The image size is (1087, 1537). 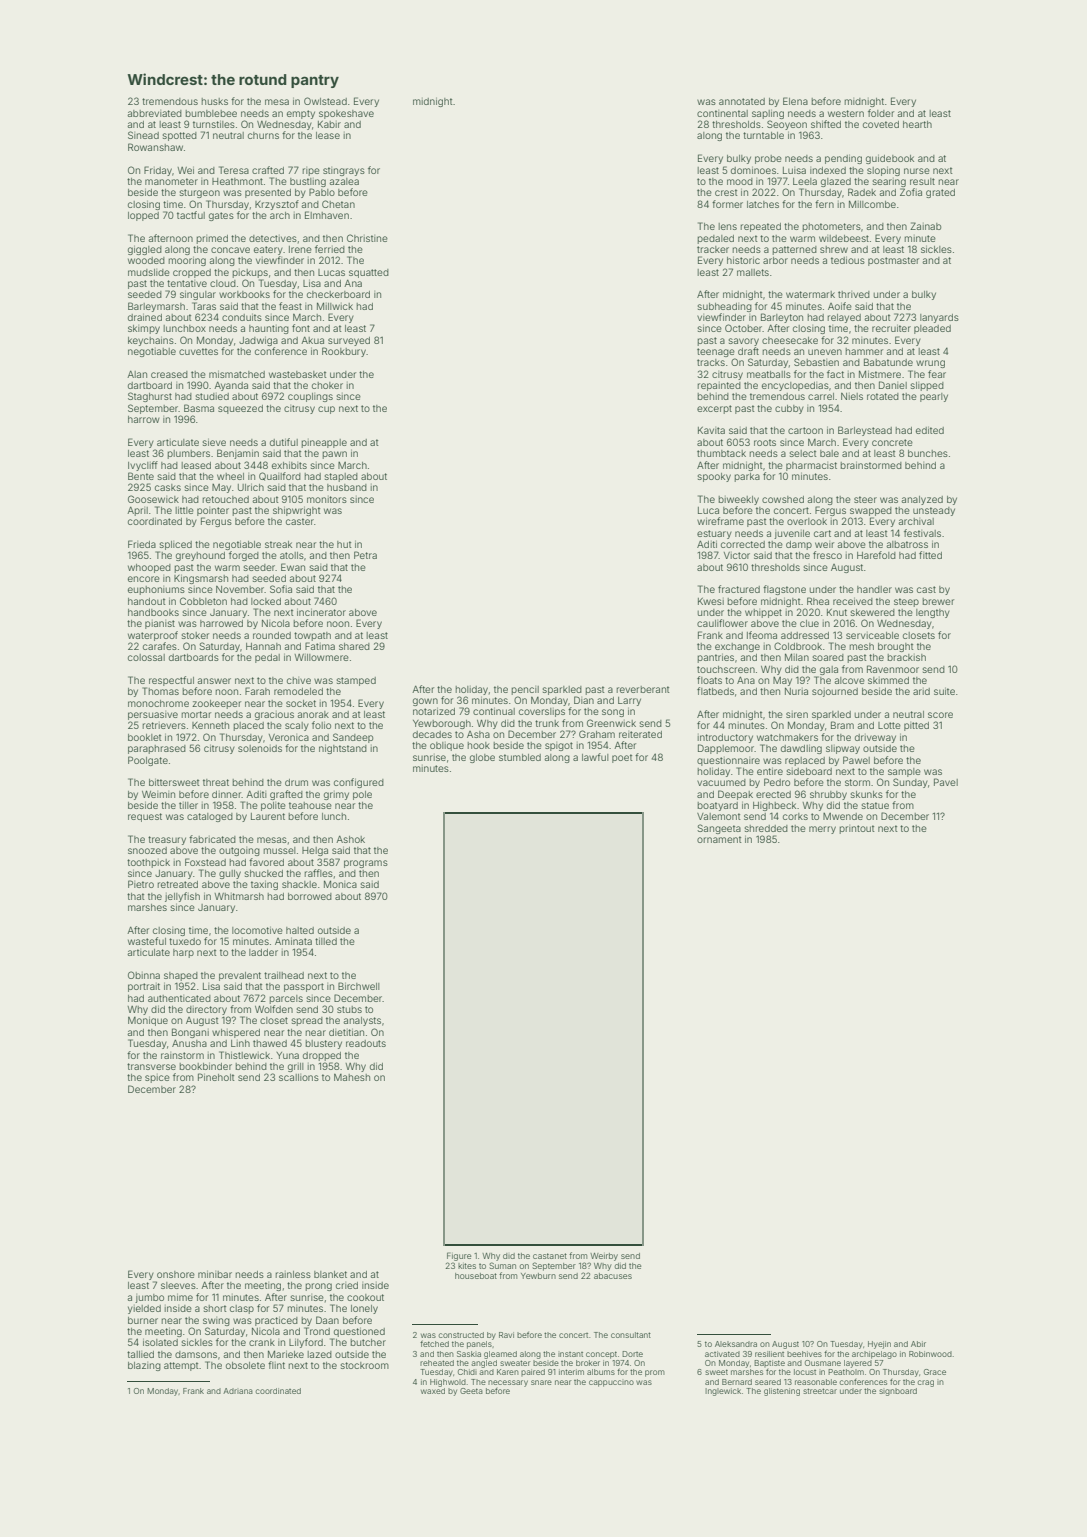 What do you see at coordinates (260, 748) in the image?
I see `solenoids` at bounding box center [260, 748].
